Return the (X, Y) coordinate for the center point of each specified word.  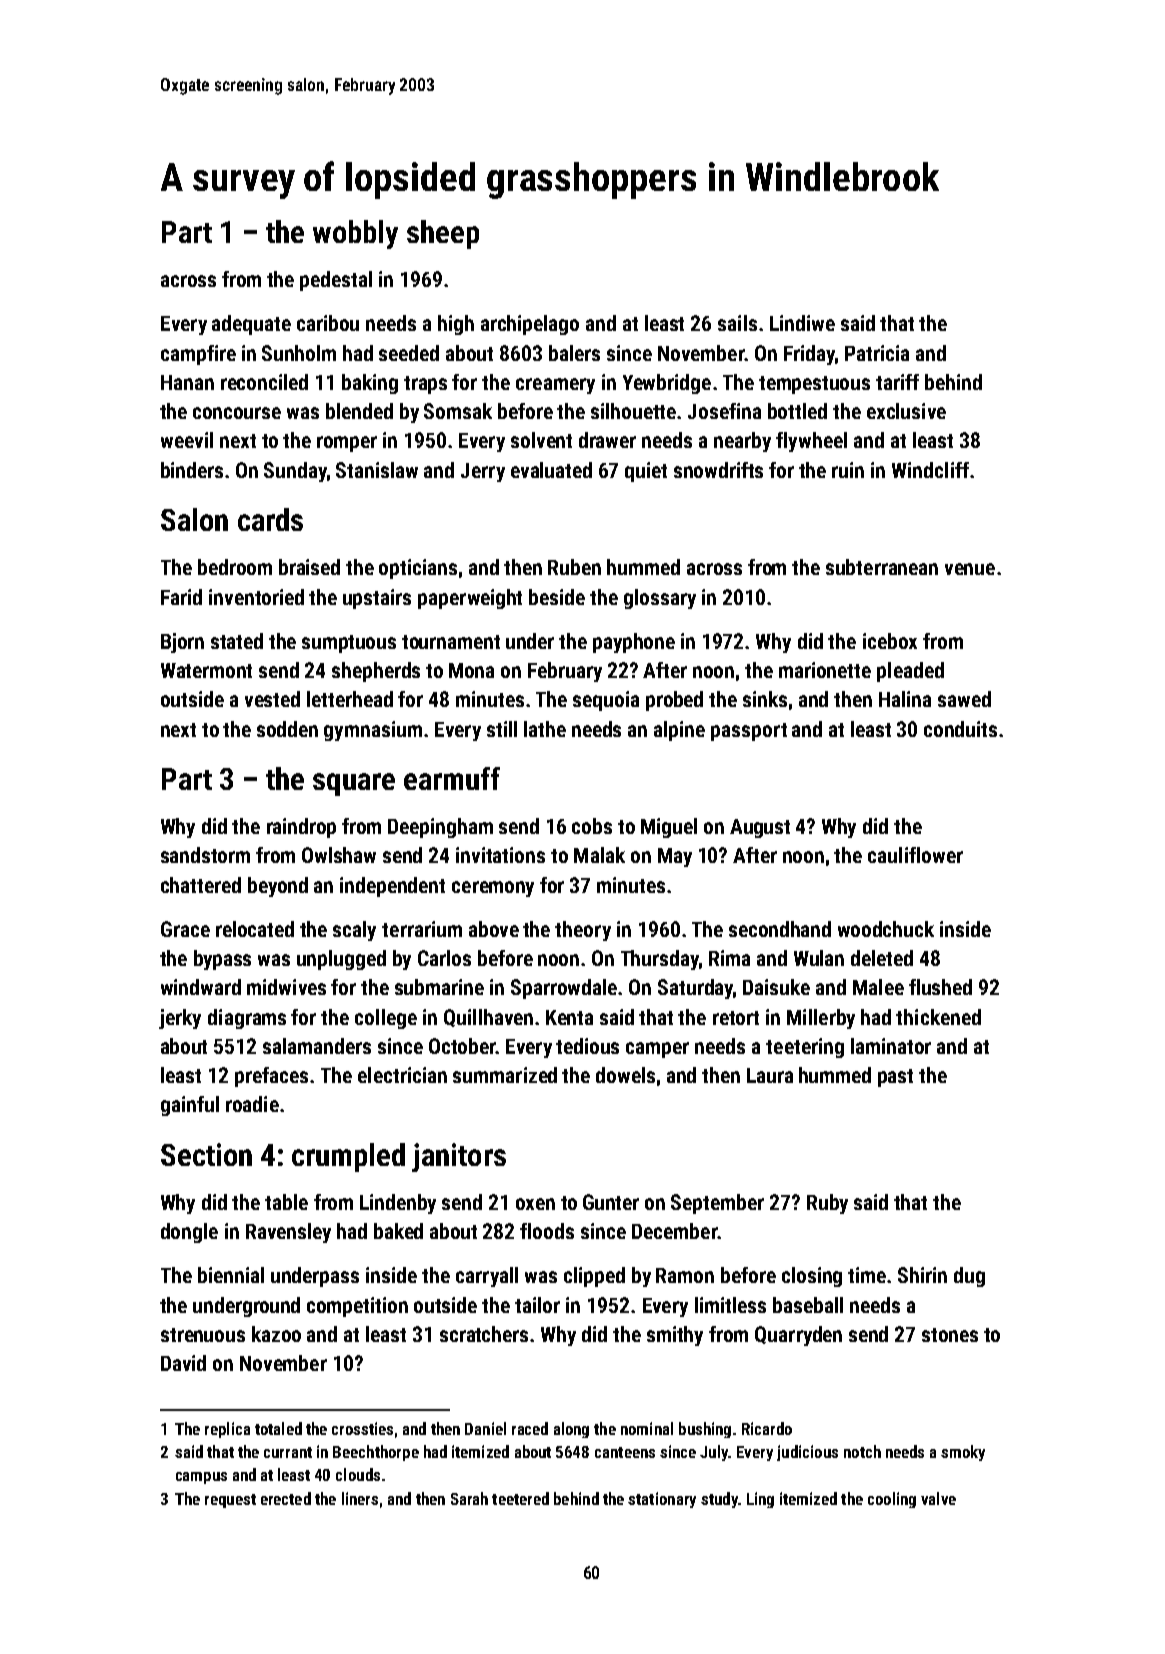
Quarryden (798, 1336)
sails (737, 323)
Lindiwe (802, 323)
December (674, 1231)
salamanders (317, 1046)
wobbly (355, 234)
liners (360, 1498)
